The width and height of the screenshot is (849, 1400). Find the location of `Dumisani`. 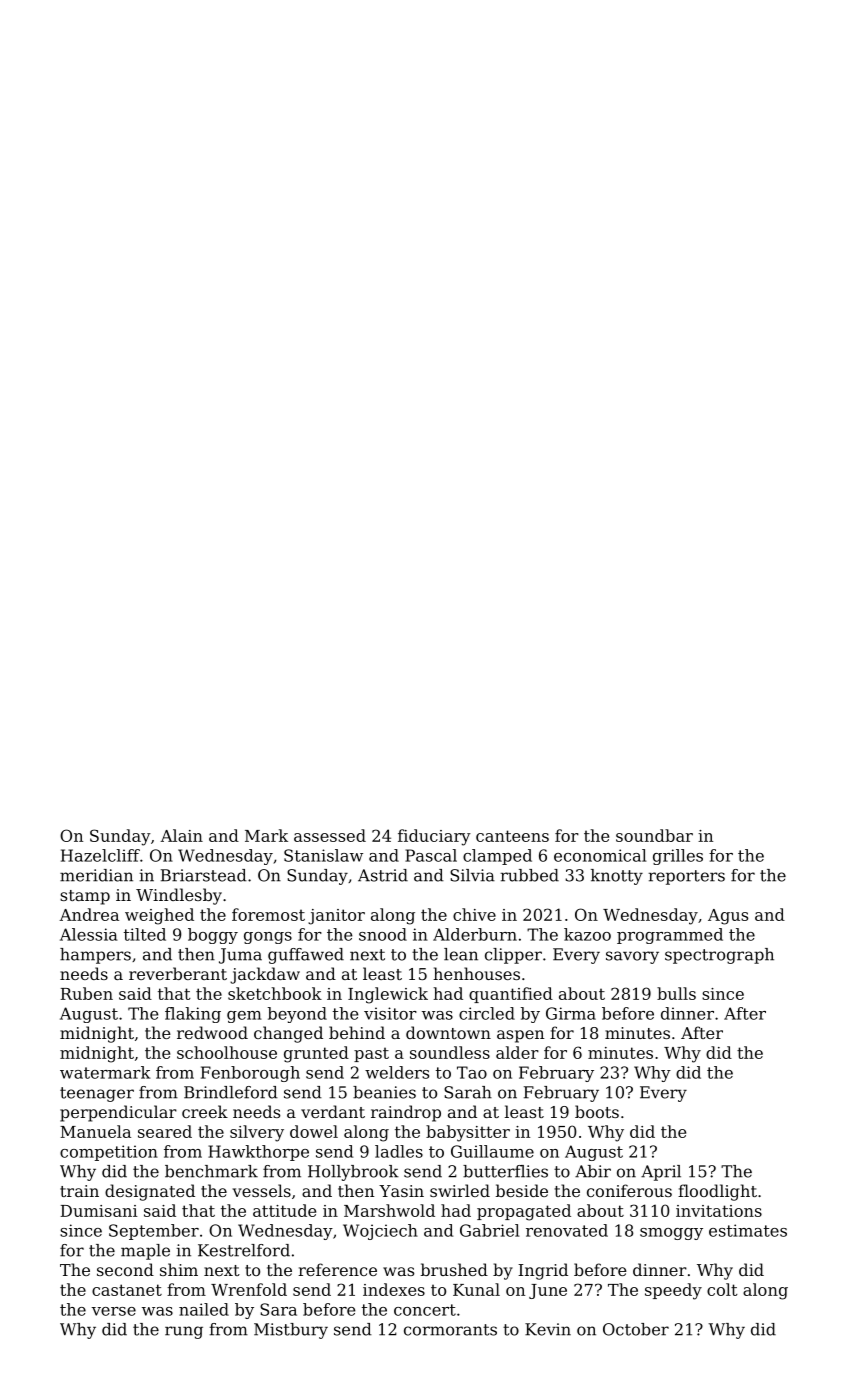

Dumisani is located at coordinates (99, 1211).
